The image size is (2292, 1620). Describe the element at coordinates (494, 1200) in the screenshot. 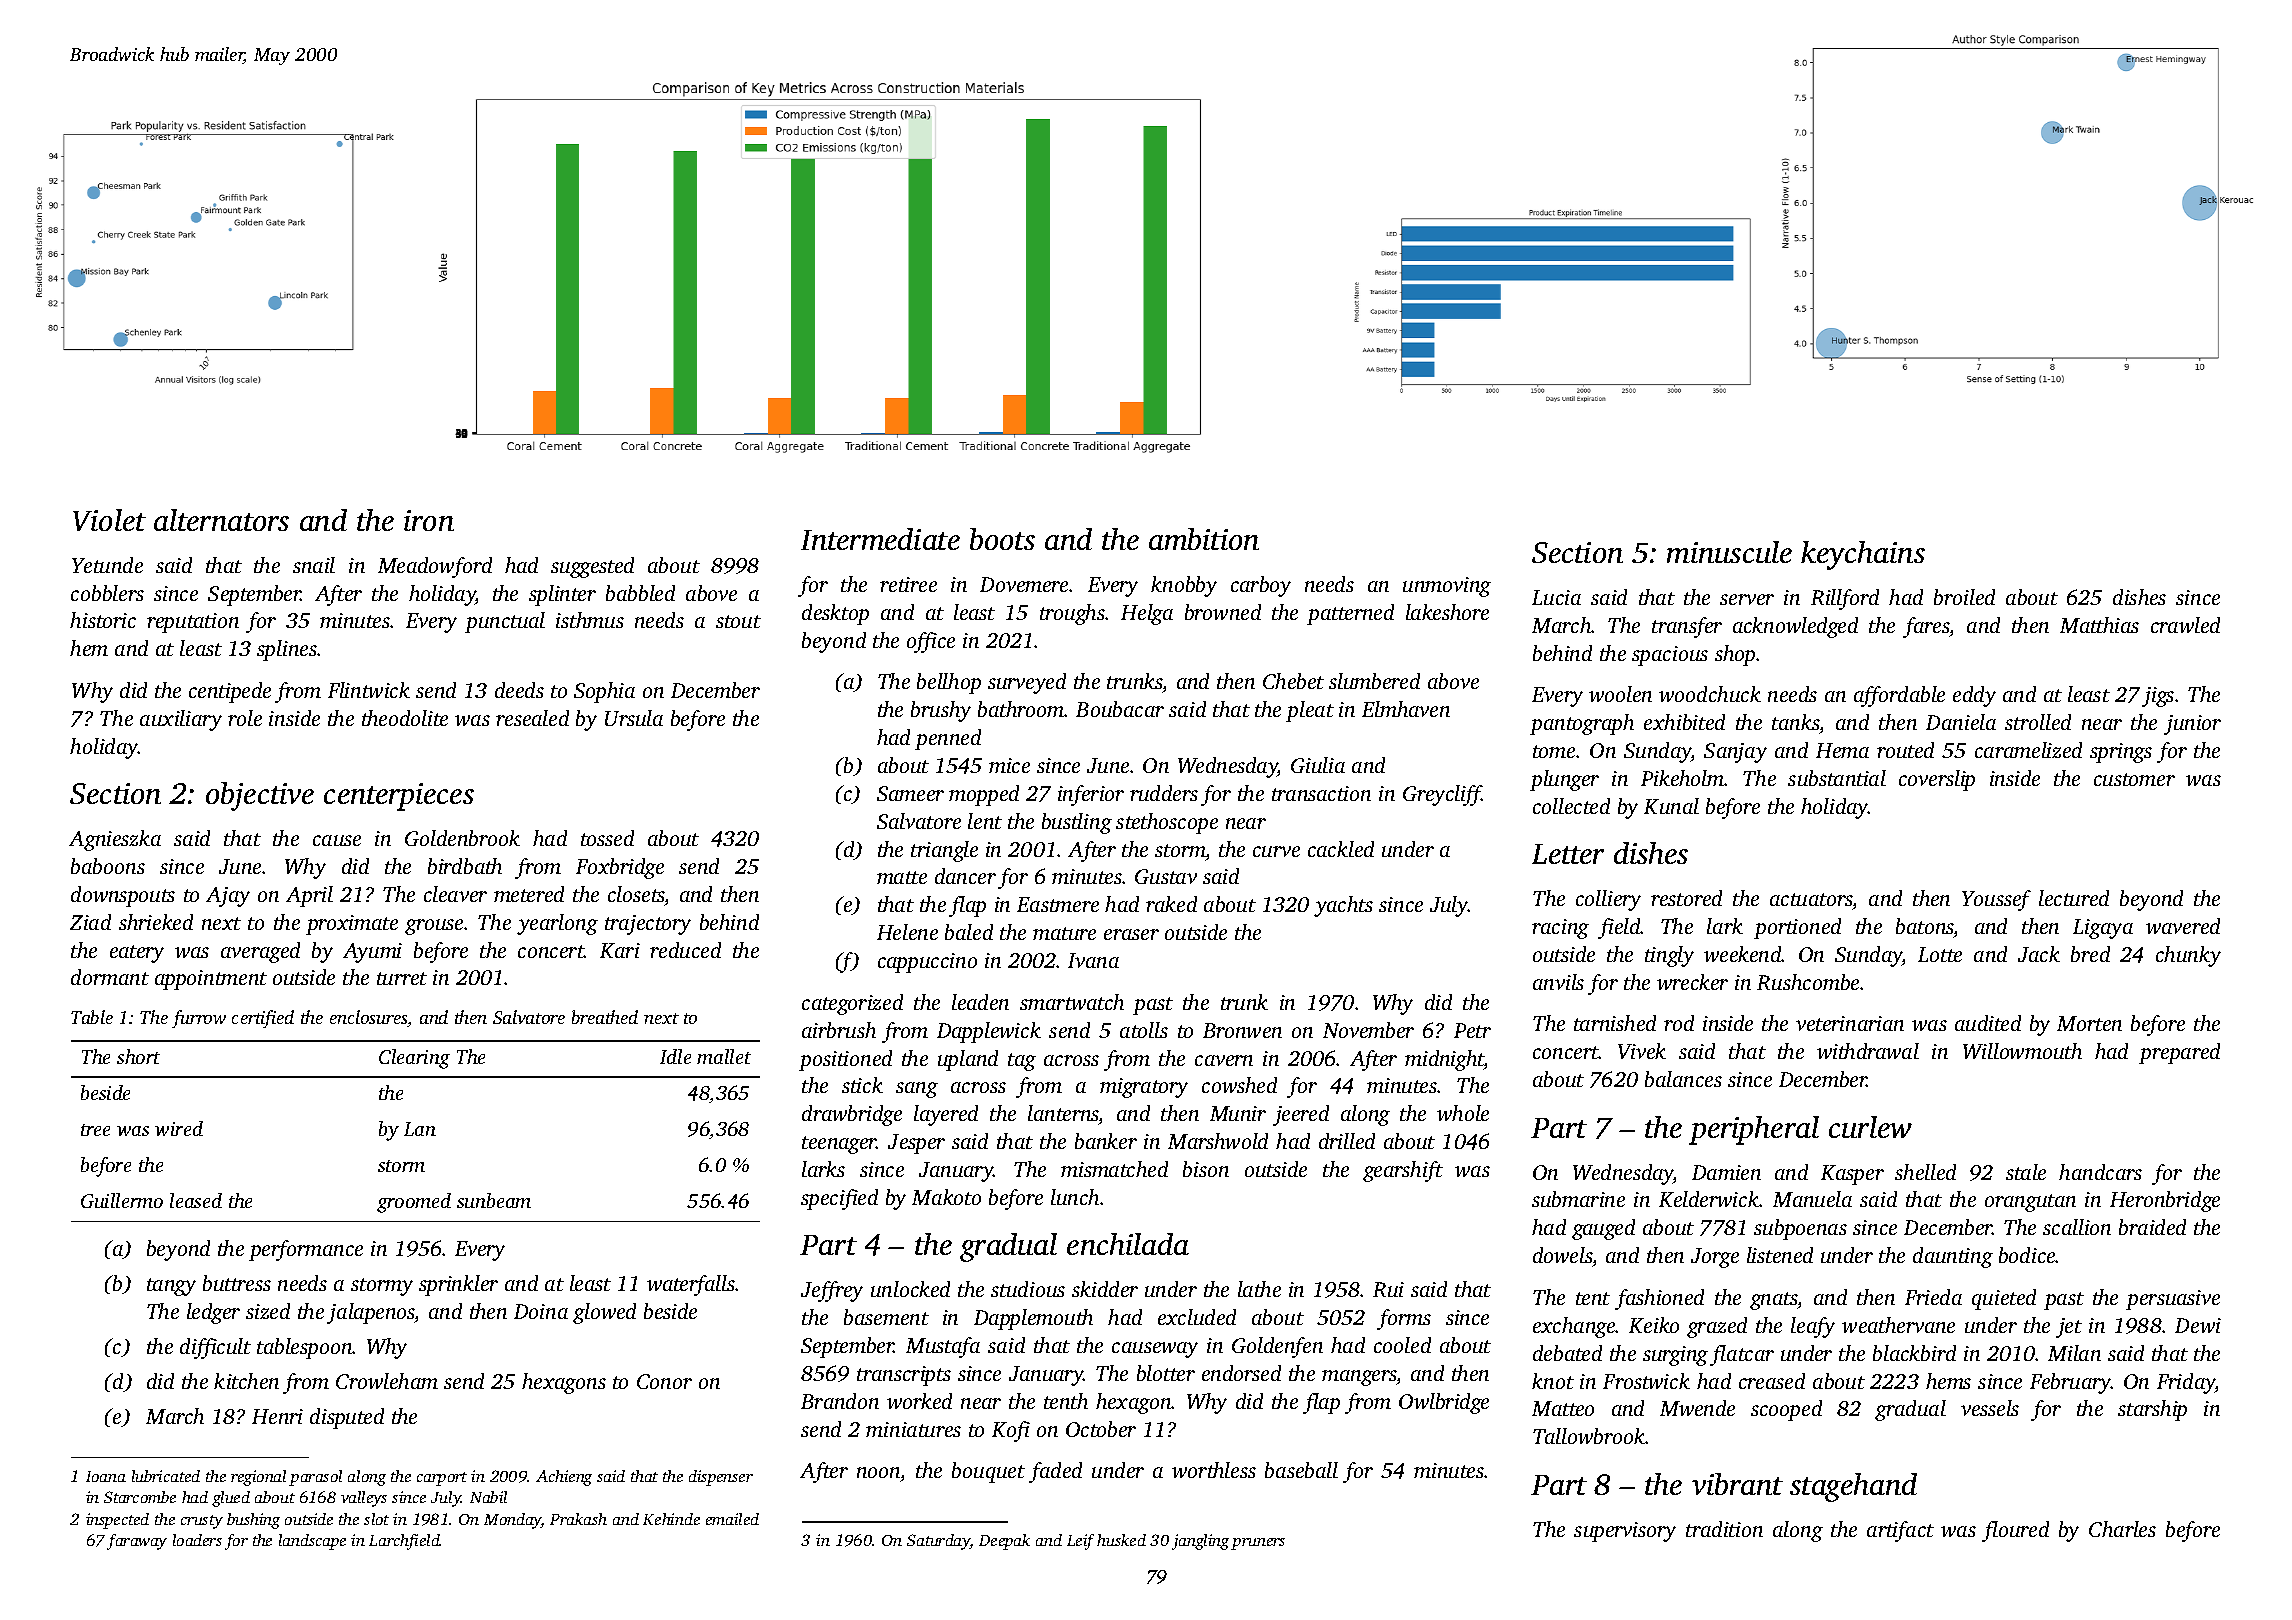

I see `sunbeam` at that location.
